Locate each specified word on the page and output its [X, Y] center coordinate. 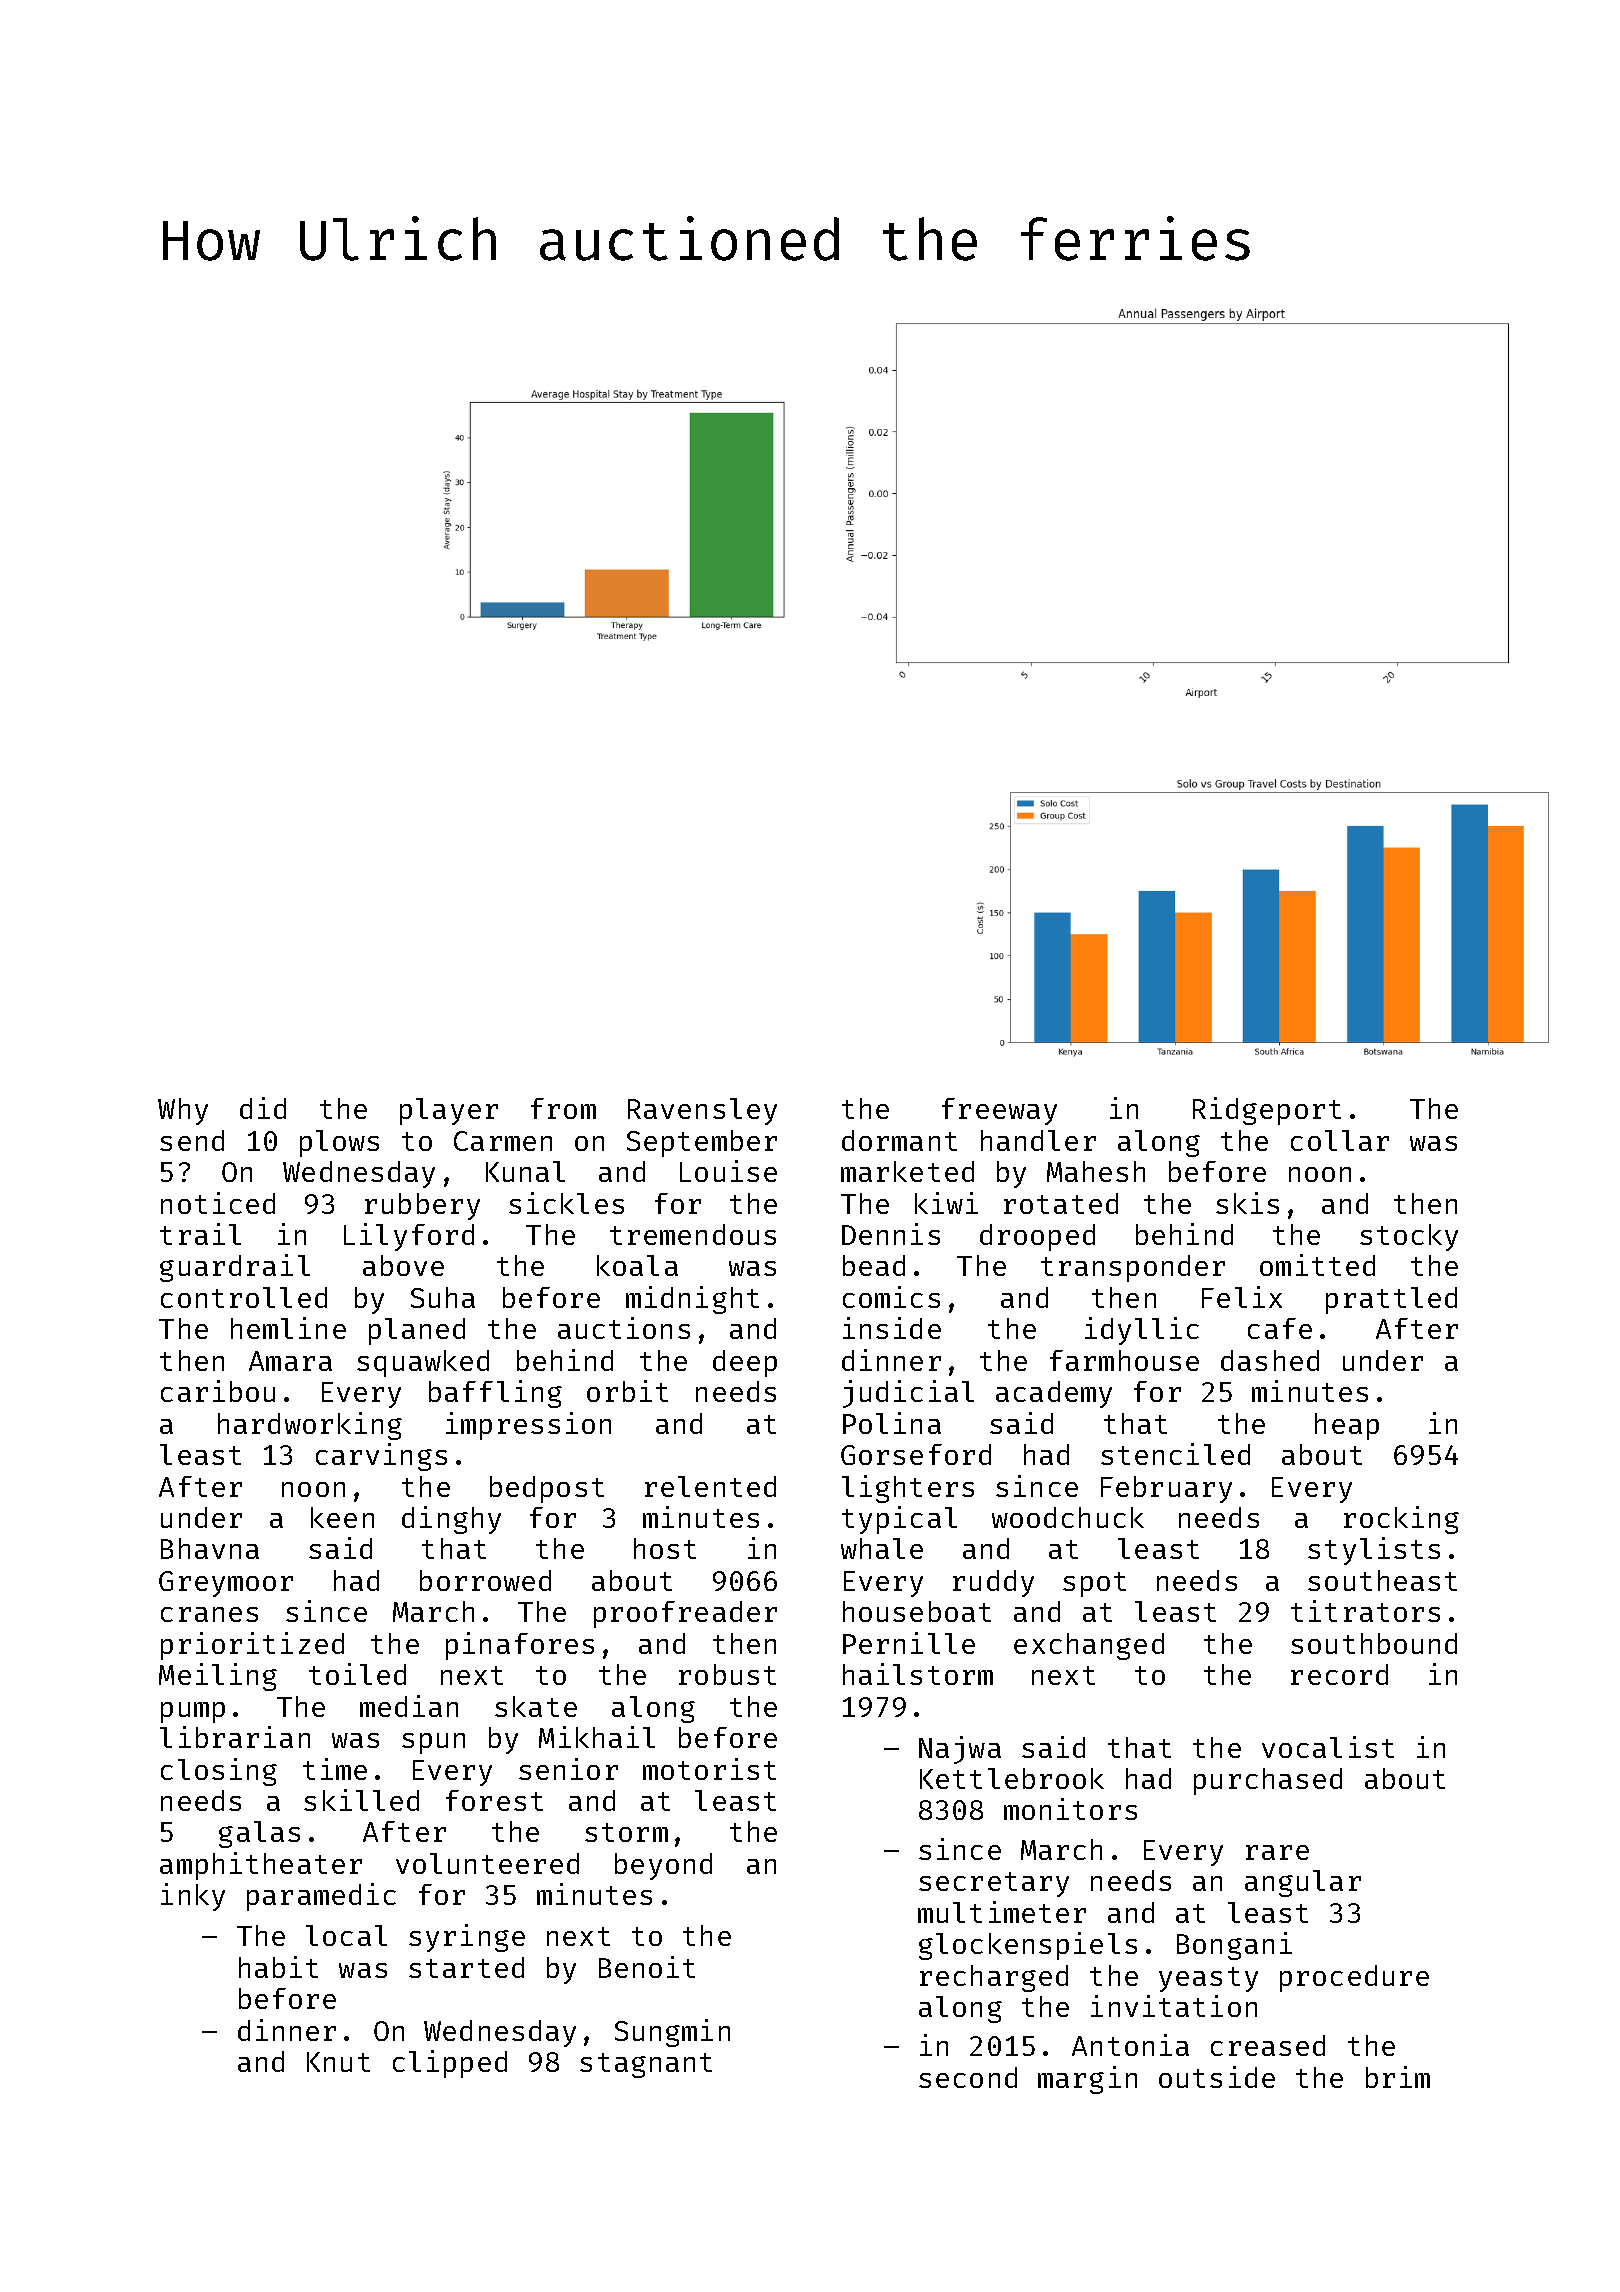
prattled [1391, 1300]
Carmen [503, 1141]
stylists [1374, 1551]
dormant [899, 1140]
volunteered [487, 1863]
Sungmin [672, 2033]
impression [528, 1426]
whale [882, 1548]
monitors [1070, 1809]
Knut [338, 2062]
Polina [892, 1423]
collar [1340, 1140]
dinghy [451, 1520]
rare [1277, 1852]
